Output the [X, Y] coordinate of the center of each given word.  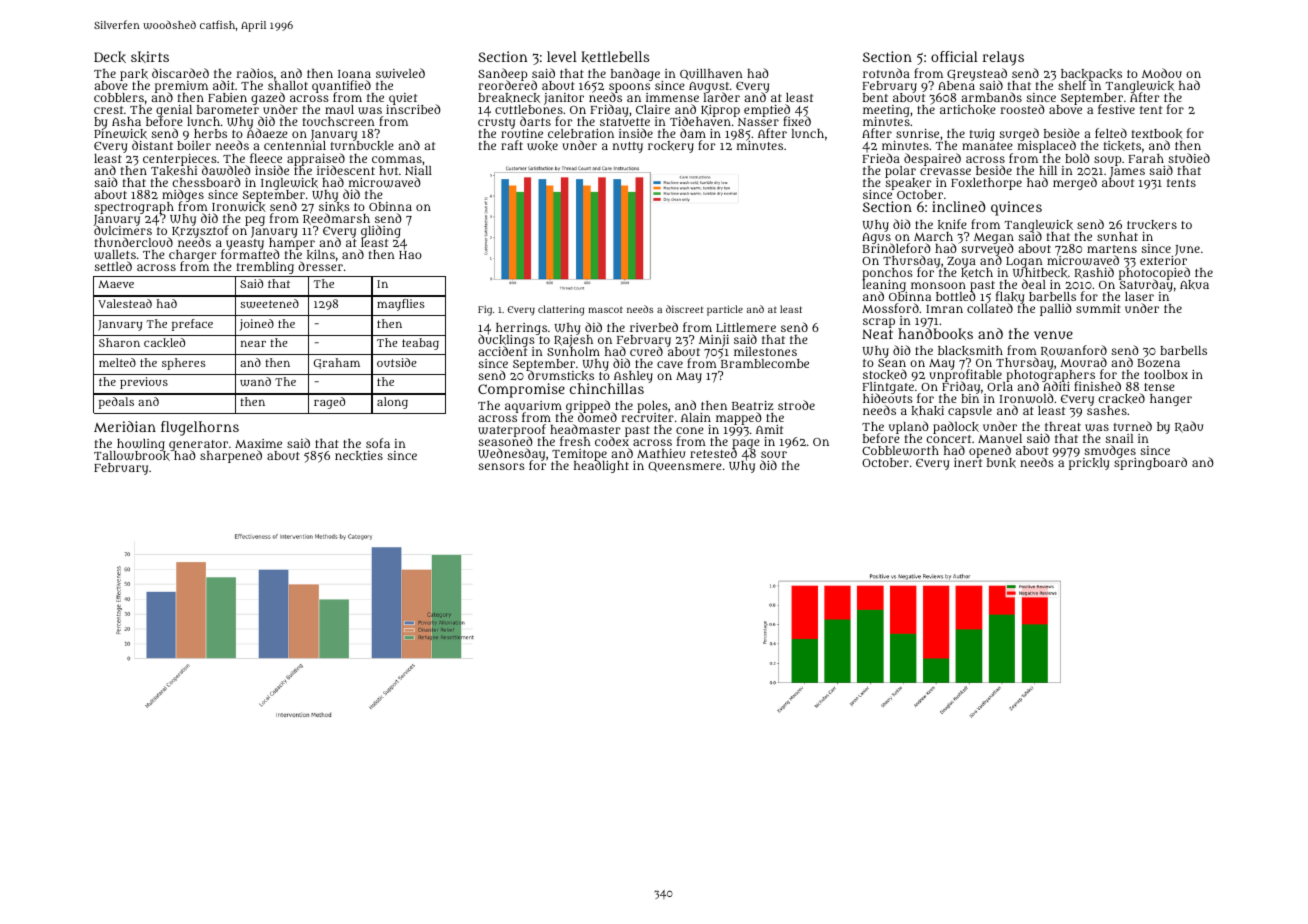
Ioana [354, 74]
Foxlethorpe [986, 184]
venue [1053, 335]
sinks [334, 207]
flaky [1010, 297]
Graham [337, 363]
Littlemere [746, 327]
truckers [1152, 225]
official [954, 56]
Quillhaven [711, 74]
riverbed [654, 327]
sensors [501, 466]
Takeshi [174, 171]
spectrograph [134, 208]
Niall [418, 170]
